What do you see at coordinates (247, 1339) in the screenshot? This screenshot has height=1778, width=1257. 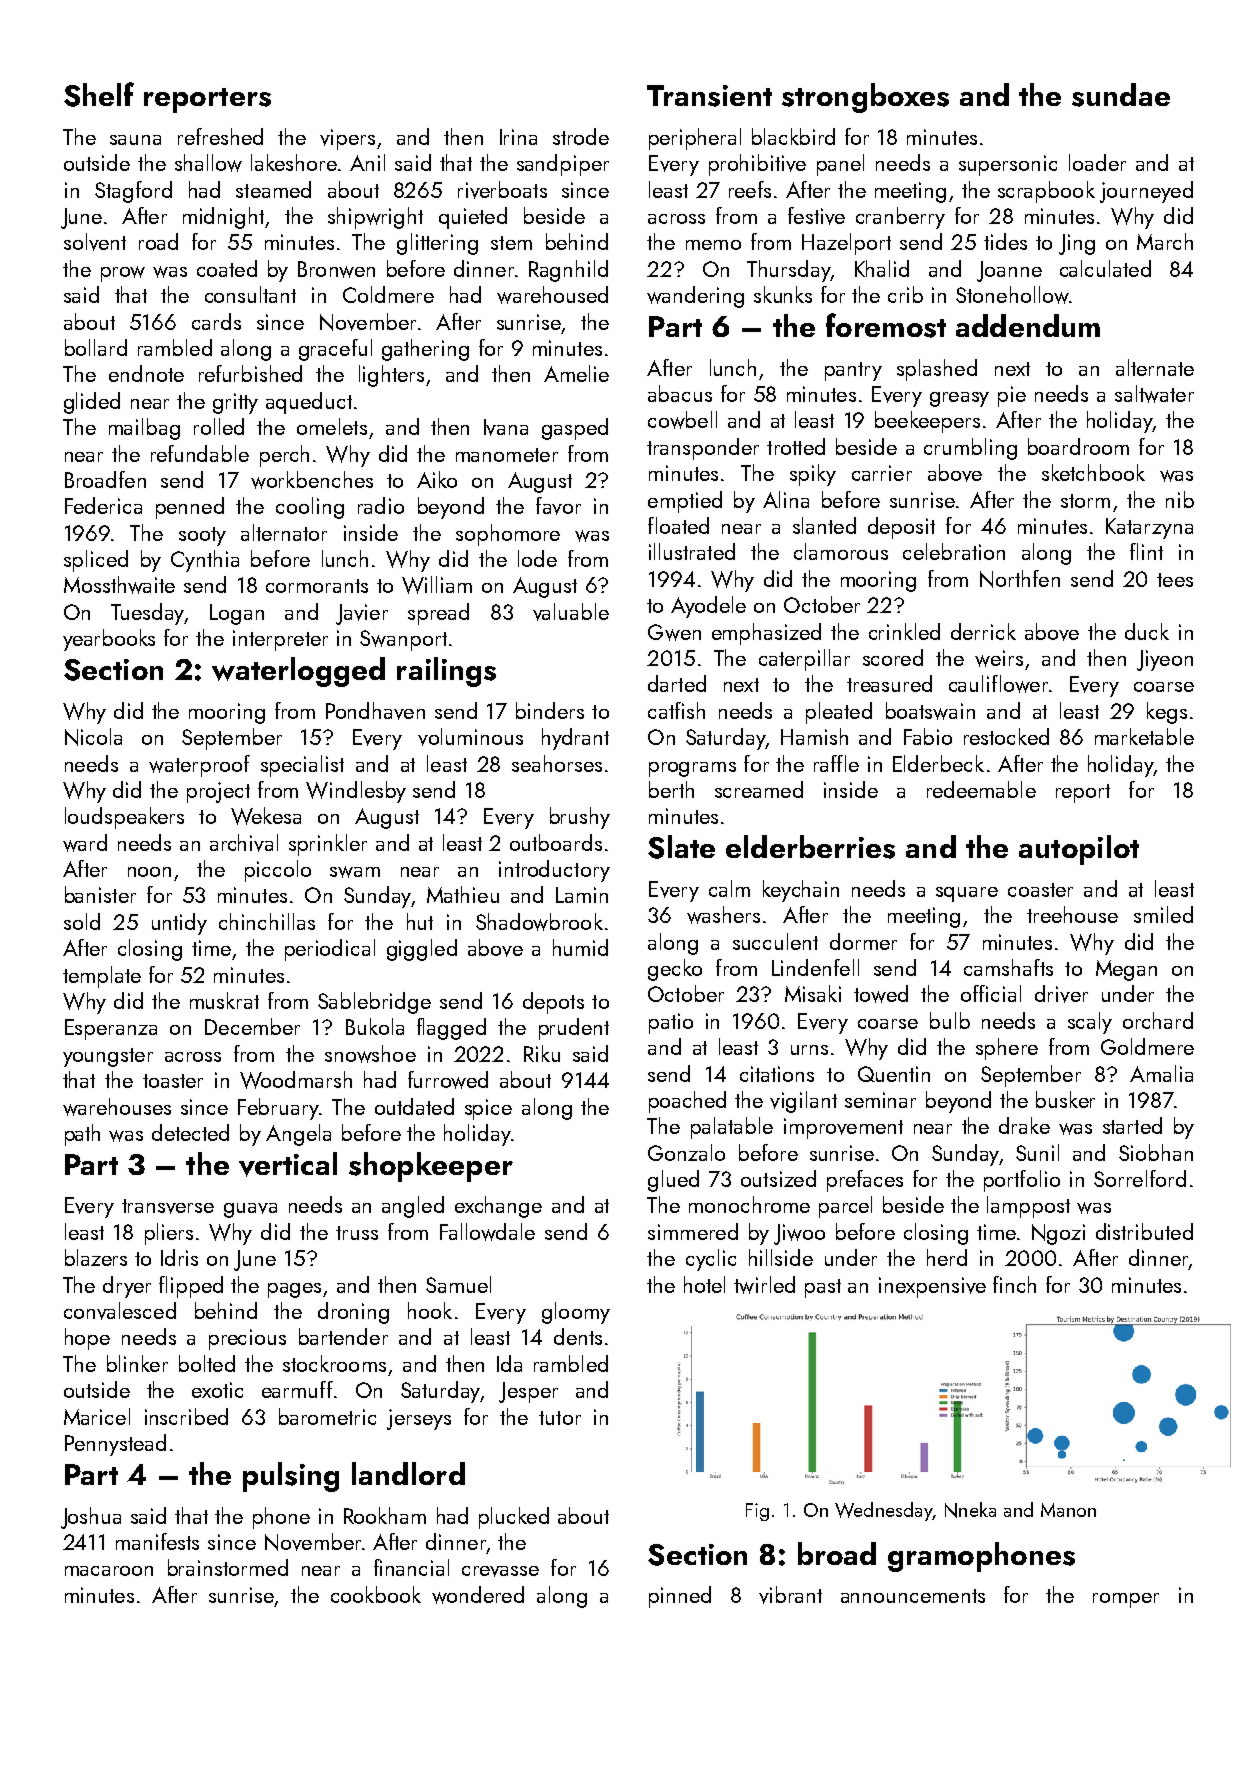 I see `precious` at bounding box center [247, 1339].
